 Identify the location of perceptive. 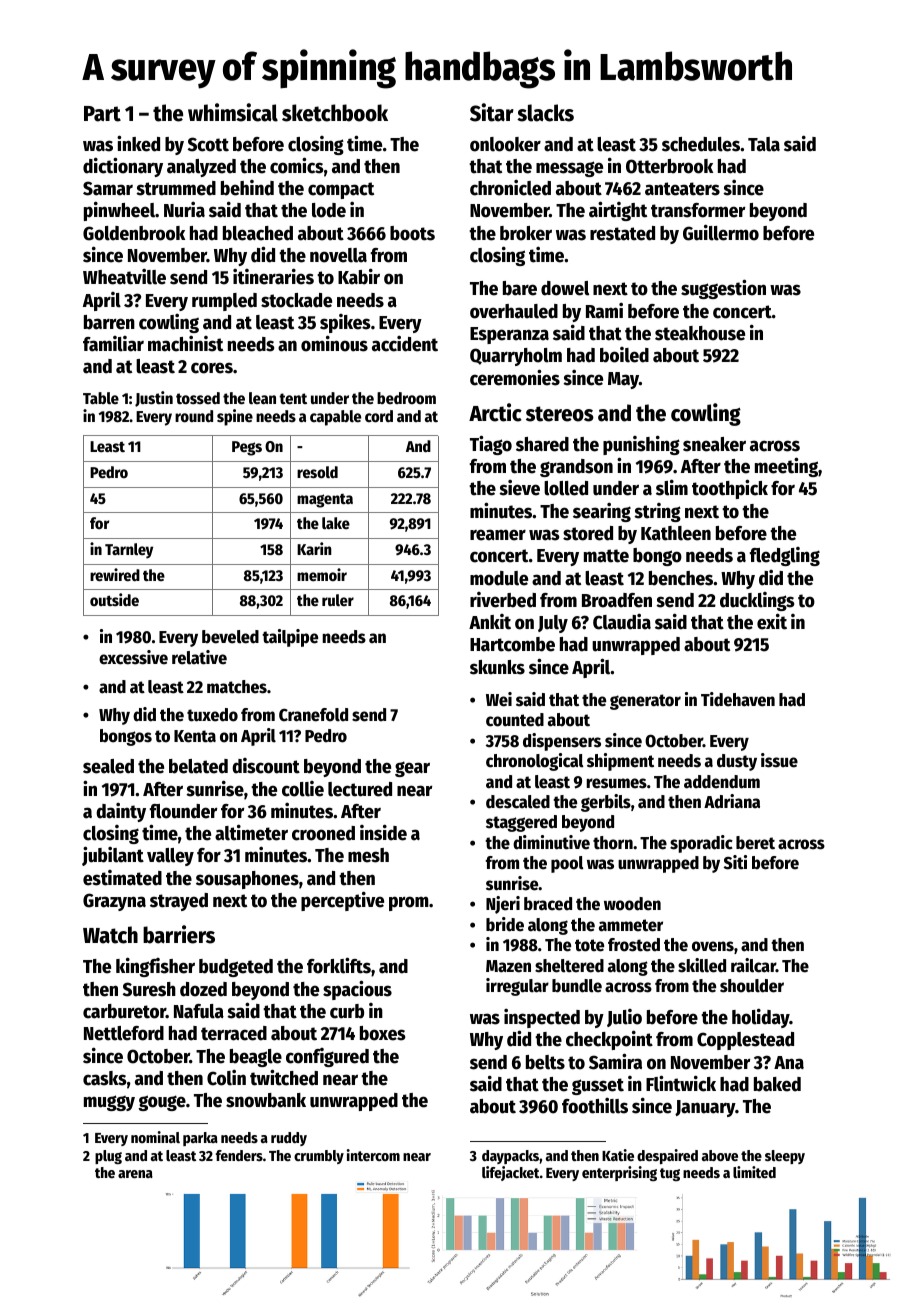
(342, 901).
